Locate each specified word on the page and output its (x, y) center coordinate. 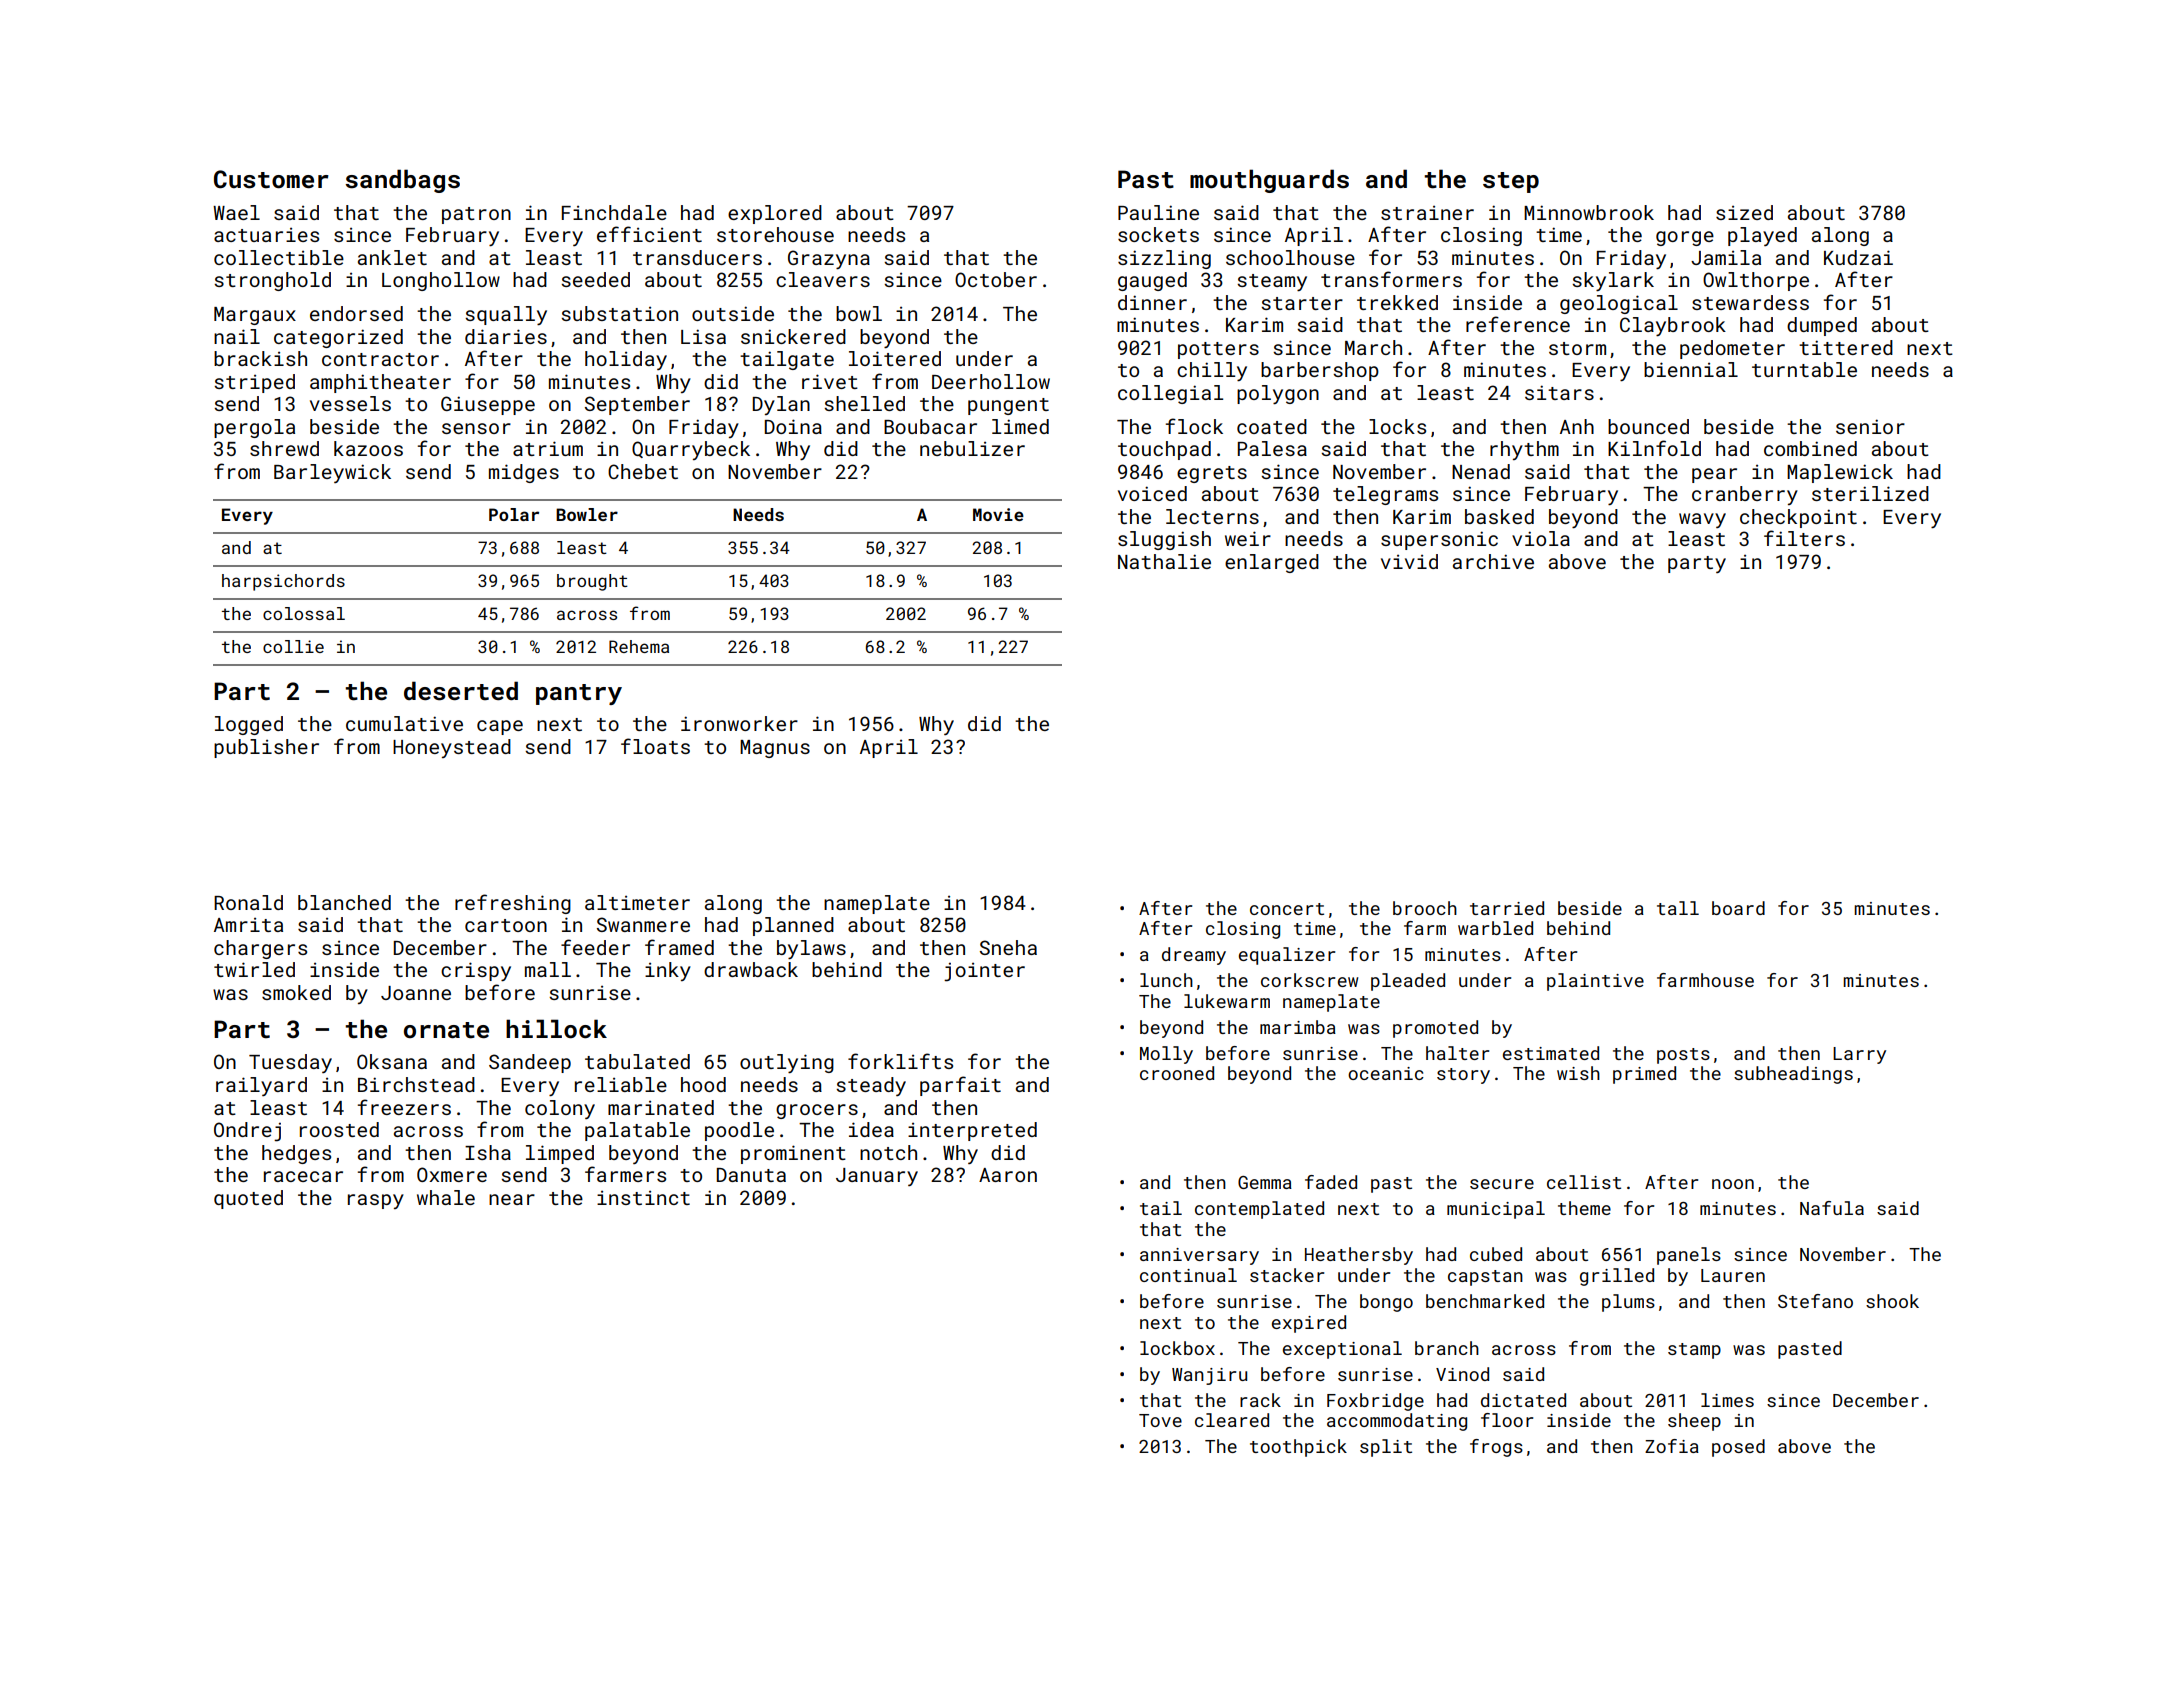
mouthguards (1269, 181)
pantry (579, 694)
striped (254, 383)
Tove (1160, 1420)
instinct (643, 1198)
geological (1619, 304)
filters (1804, 538)
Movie (998, 514)
